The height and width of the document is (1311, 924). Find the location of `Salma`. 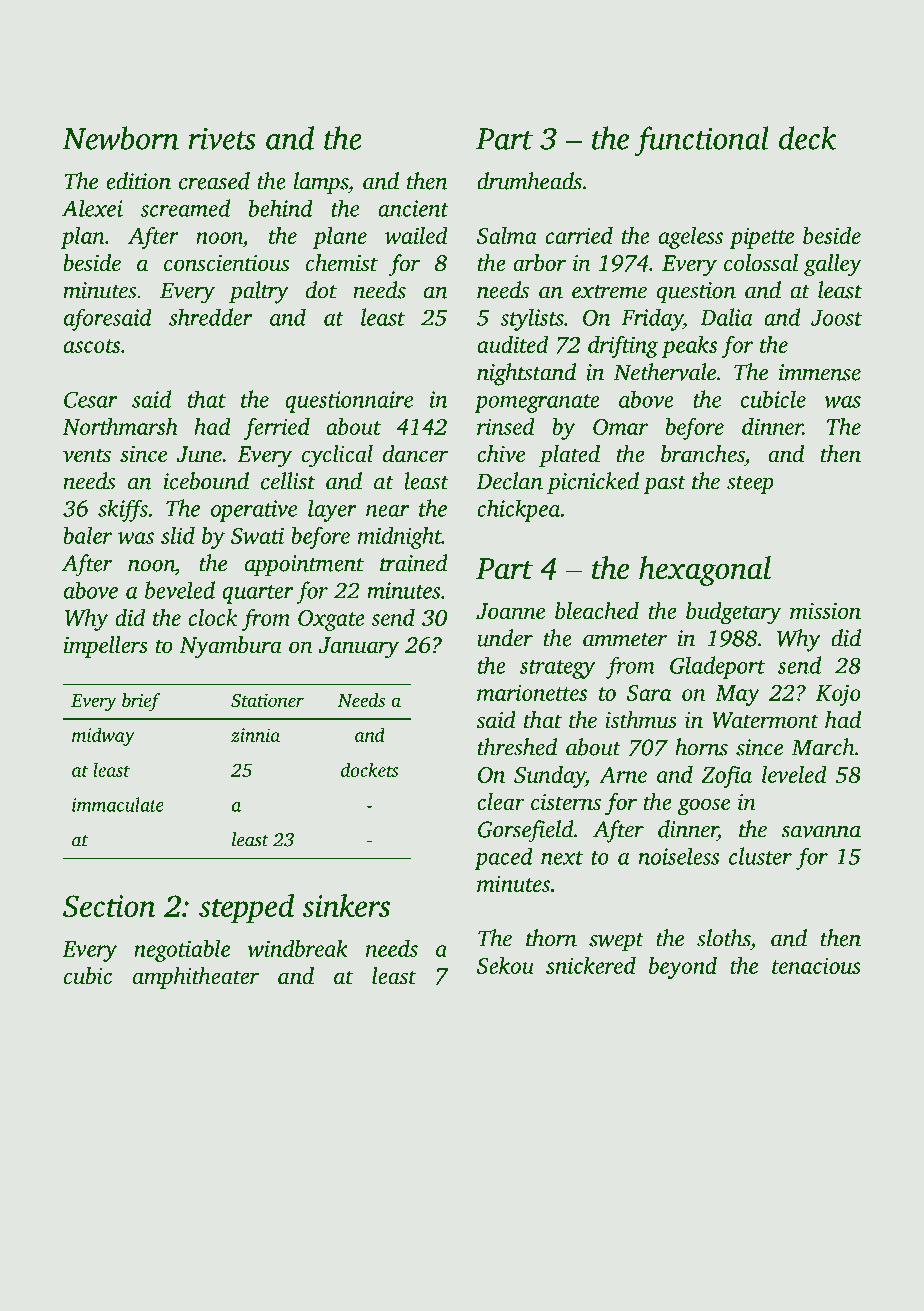

Salma is located at coordinates (506, 235).
